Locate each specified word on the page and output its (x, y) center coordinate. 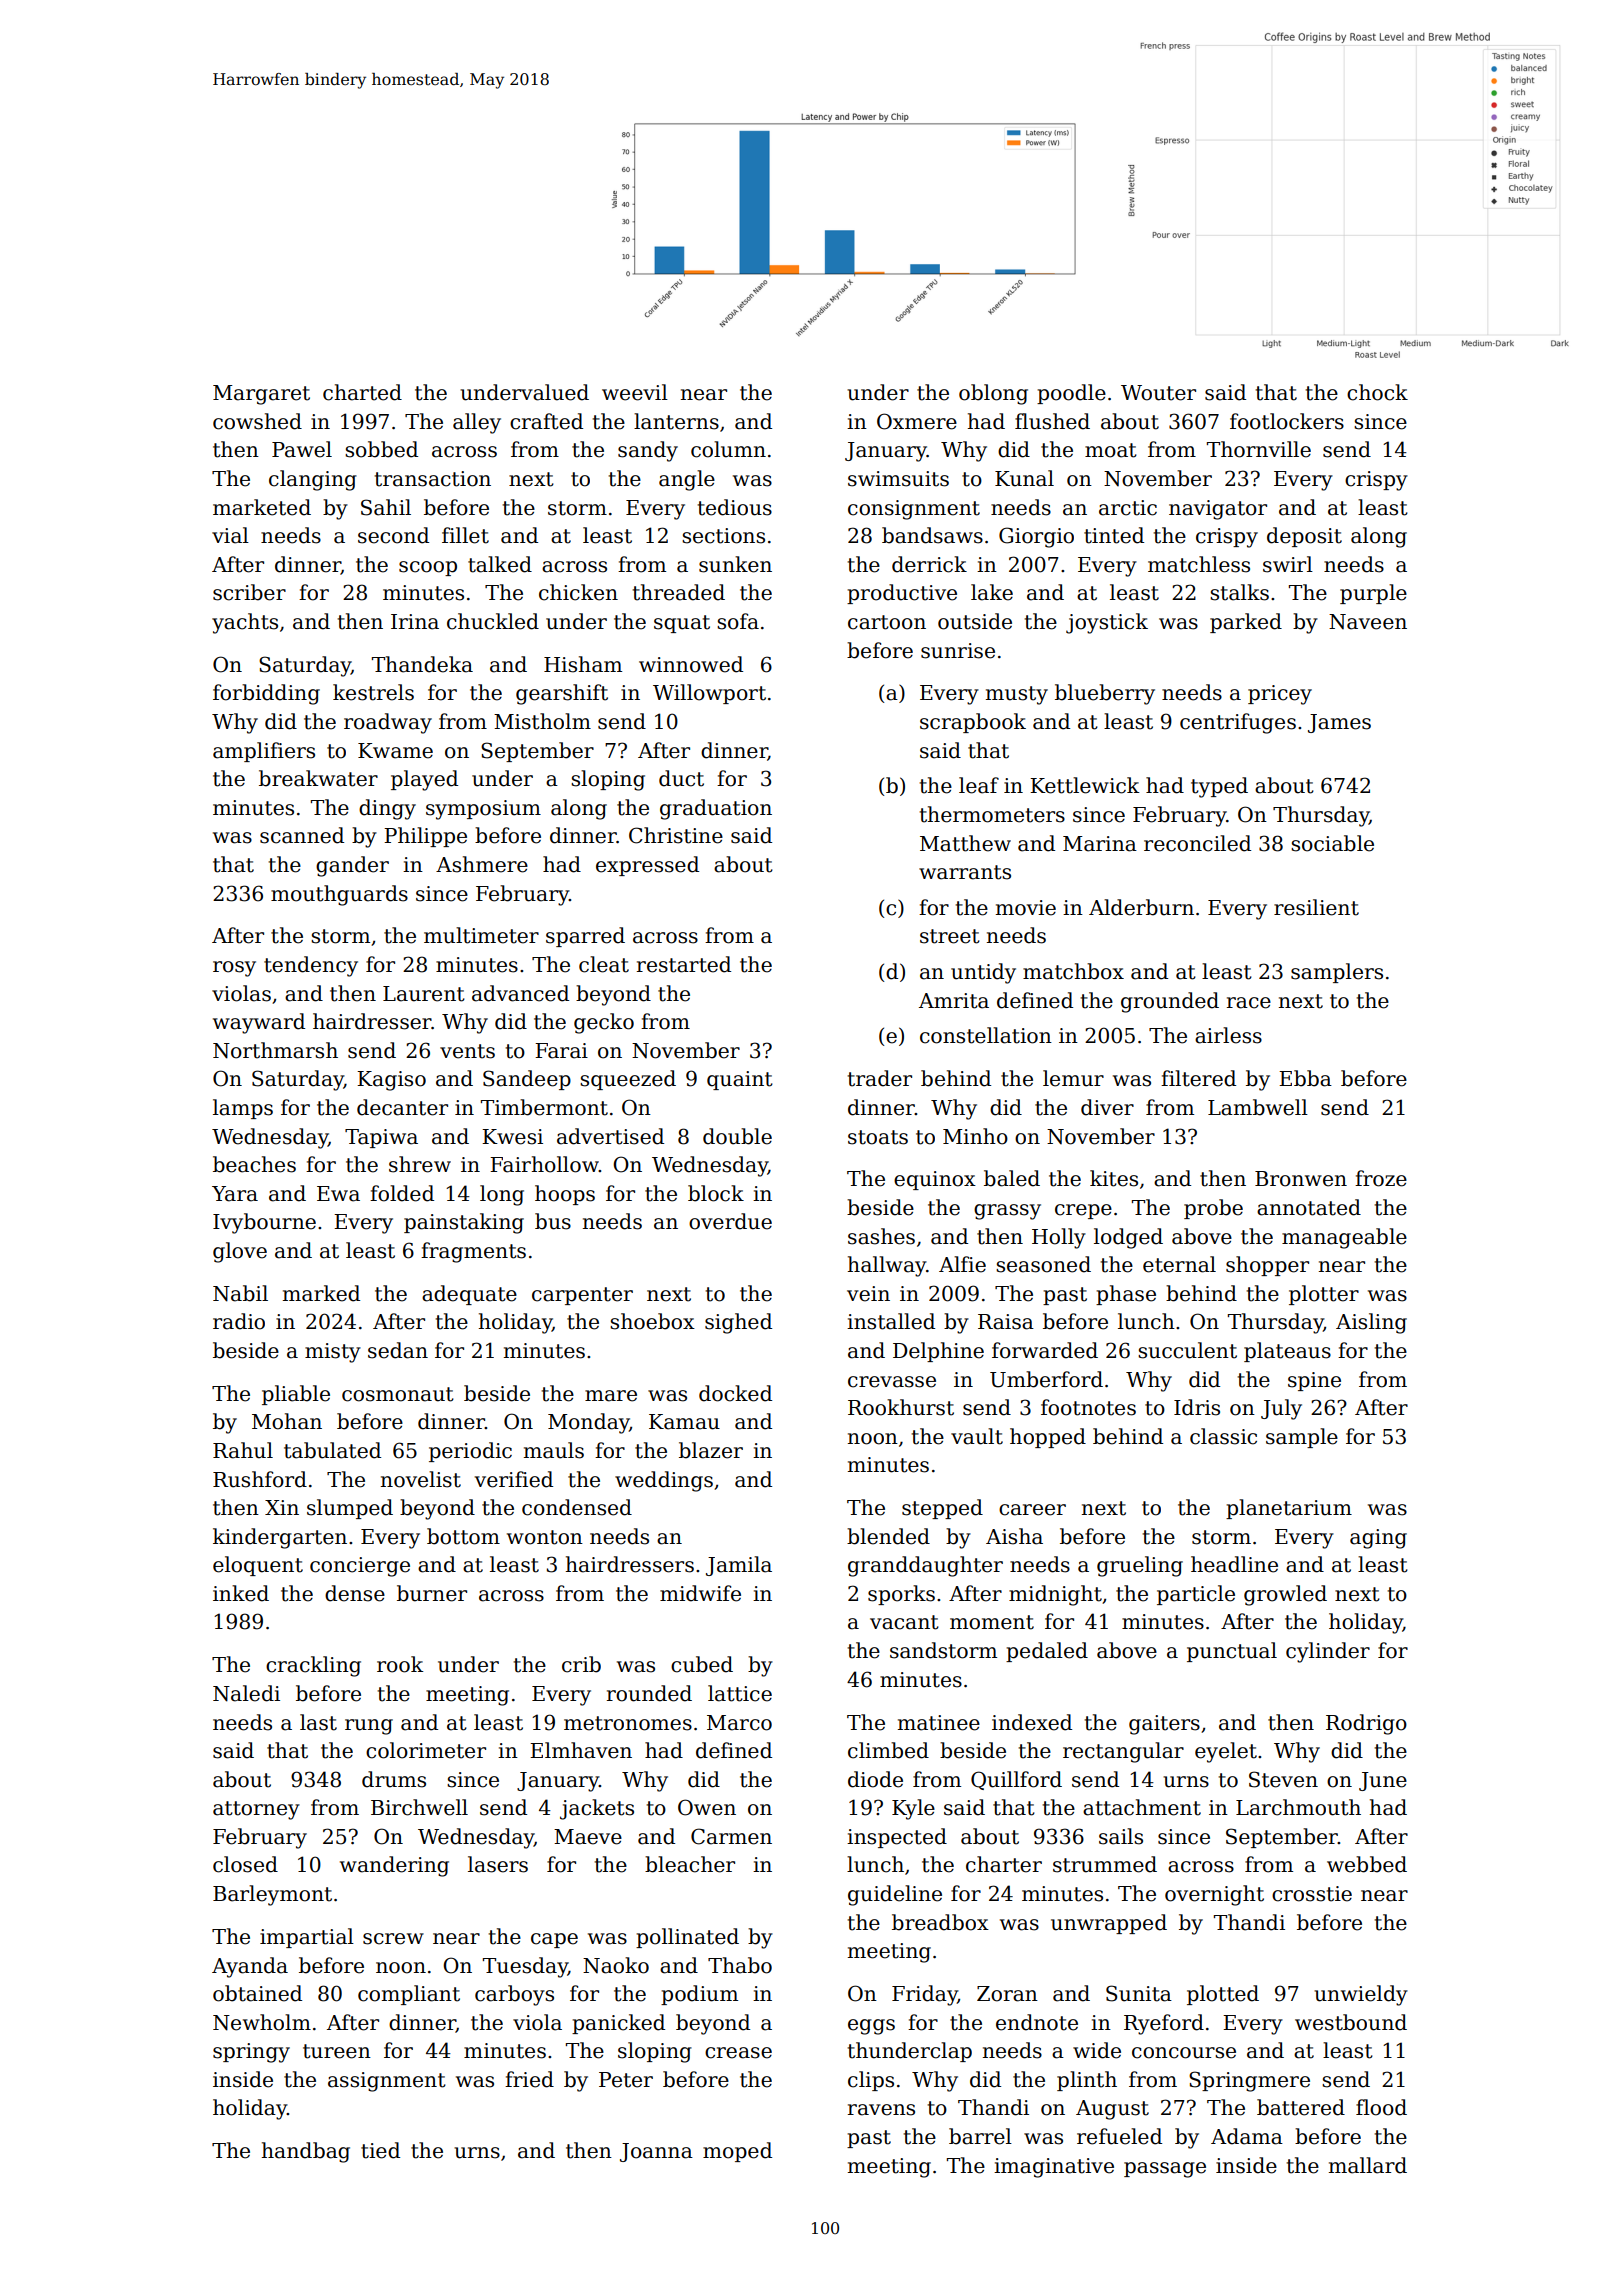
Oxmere (917, 421)
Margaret (261, 395)
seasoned (1043, 1264)
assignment (387, 2082)
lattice (740, 1693)
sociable (1332, 843)
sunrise (958, 651)
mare (611, 1396)
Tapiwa (381, 1138)
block (716, 1193)
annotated (1309, 1207)
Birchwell (419, 1807)
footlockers (1287, 421)
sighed (738, 1323)
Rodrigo (1366, 1724)
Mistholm (542, 721)
